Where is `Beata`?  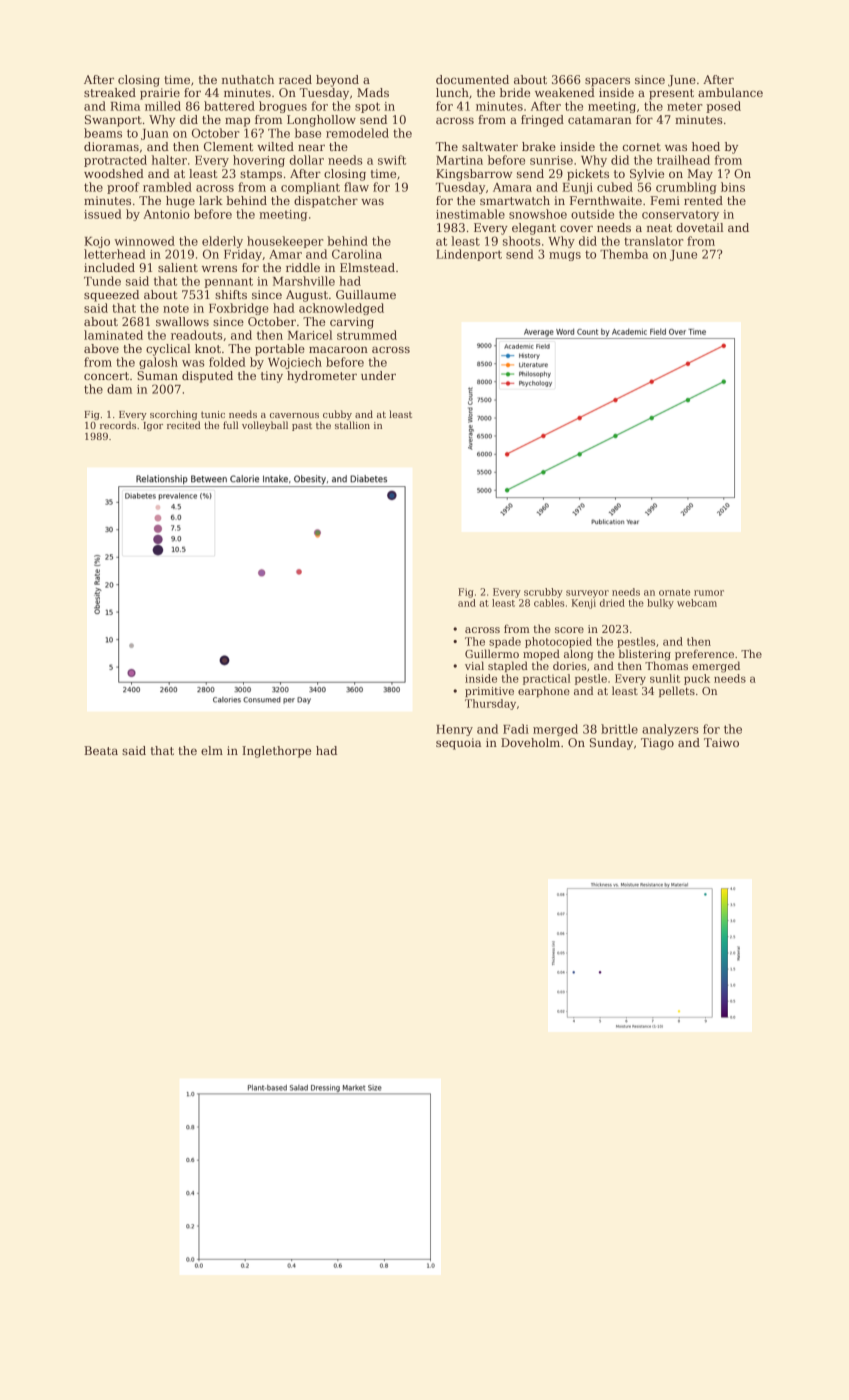 Beata is located at coordinates (101, 750).
